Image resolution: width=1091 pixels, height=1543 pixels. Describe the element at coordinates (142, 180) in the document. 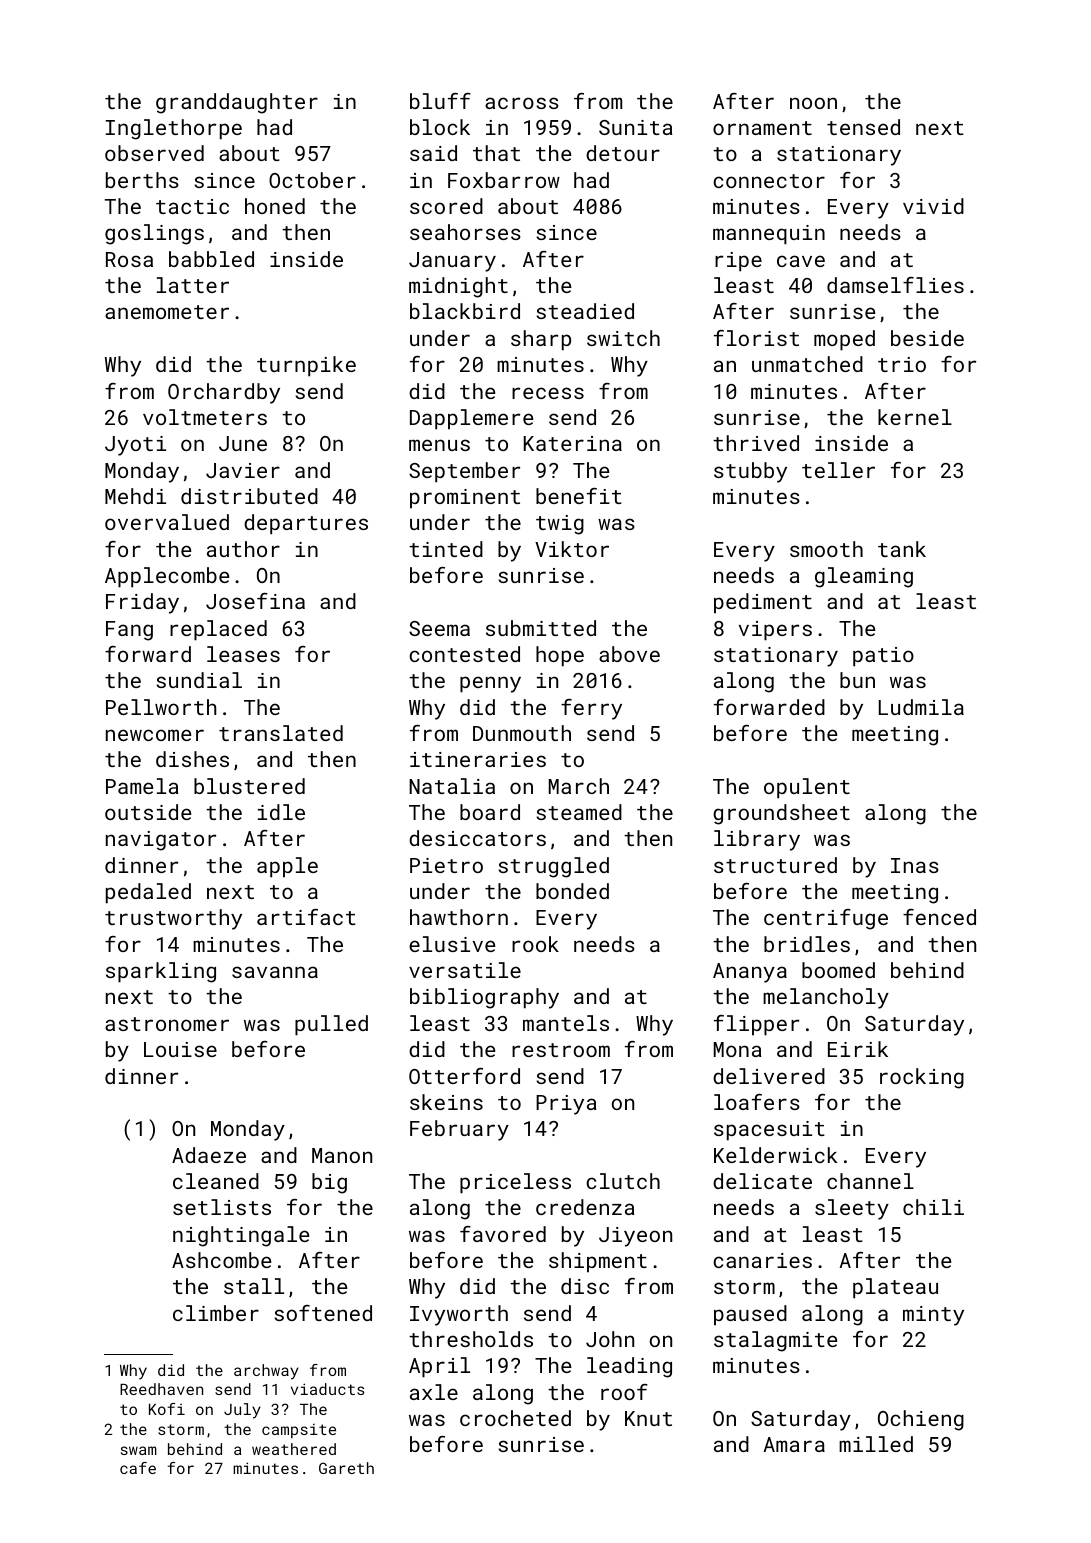

I see `berths` at that location.
